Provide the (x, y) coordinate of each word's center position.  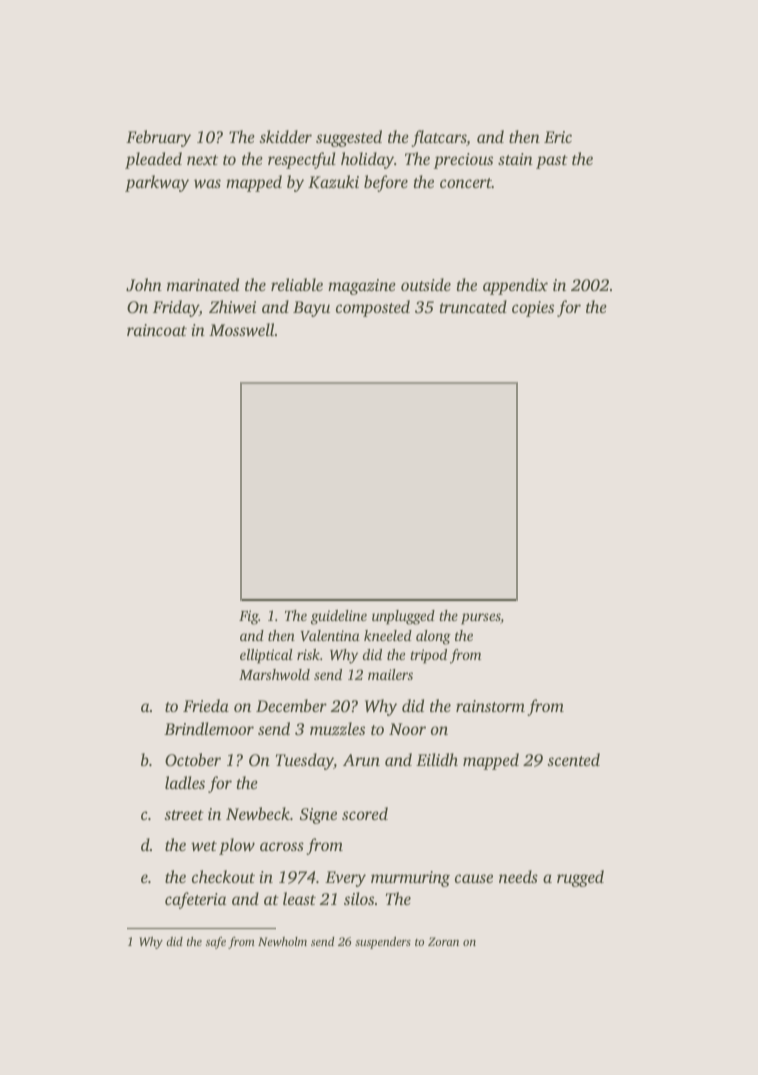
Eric (558, 137)
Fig (249, 617)
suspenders (383, 943)
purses (481, 619)
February (158, 138)
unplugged (403, 617)
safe (216, 943)
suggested (349, 138)
